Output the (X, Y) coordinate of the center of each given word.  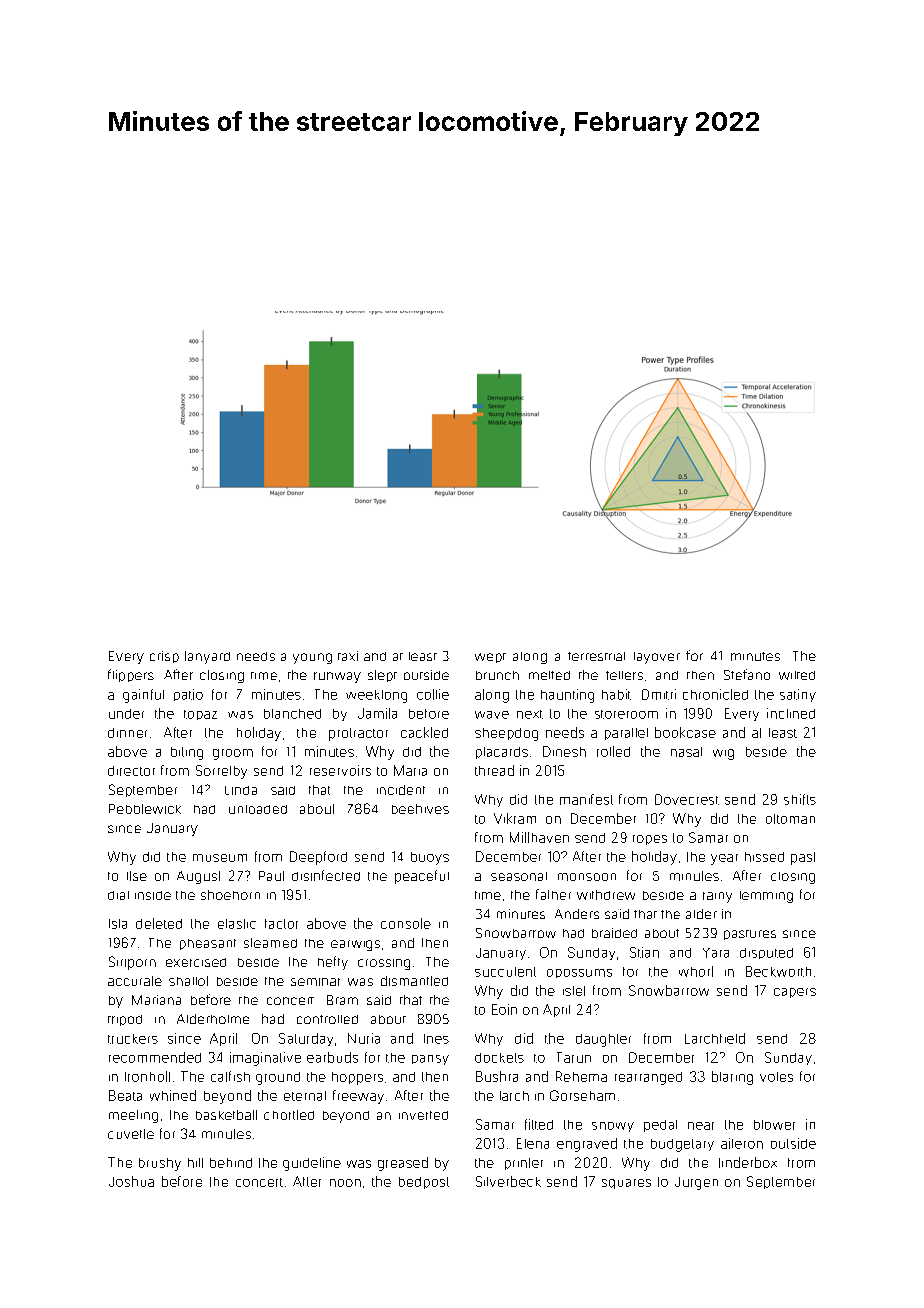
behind (231, 1163)
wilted (797, 675)
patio (188, 695)
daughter (603, 1040)
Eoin (504, 1009)
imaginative (265, 1059)
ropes (650, 840)
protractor (358, 734)
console (406, 923)
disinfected (326, 875)
